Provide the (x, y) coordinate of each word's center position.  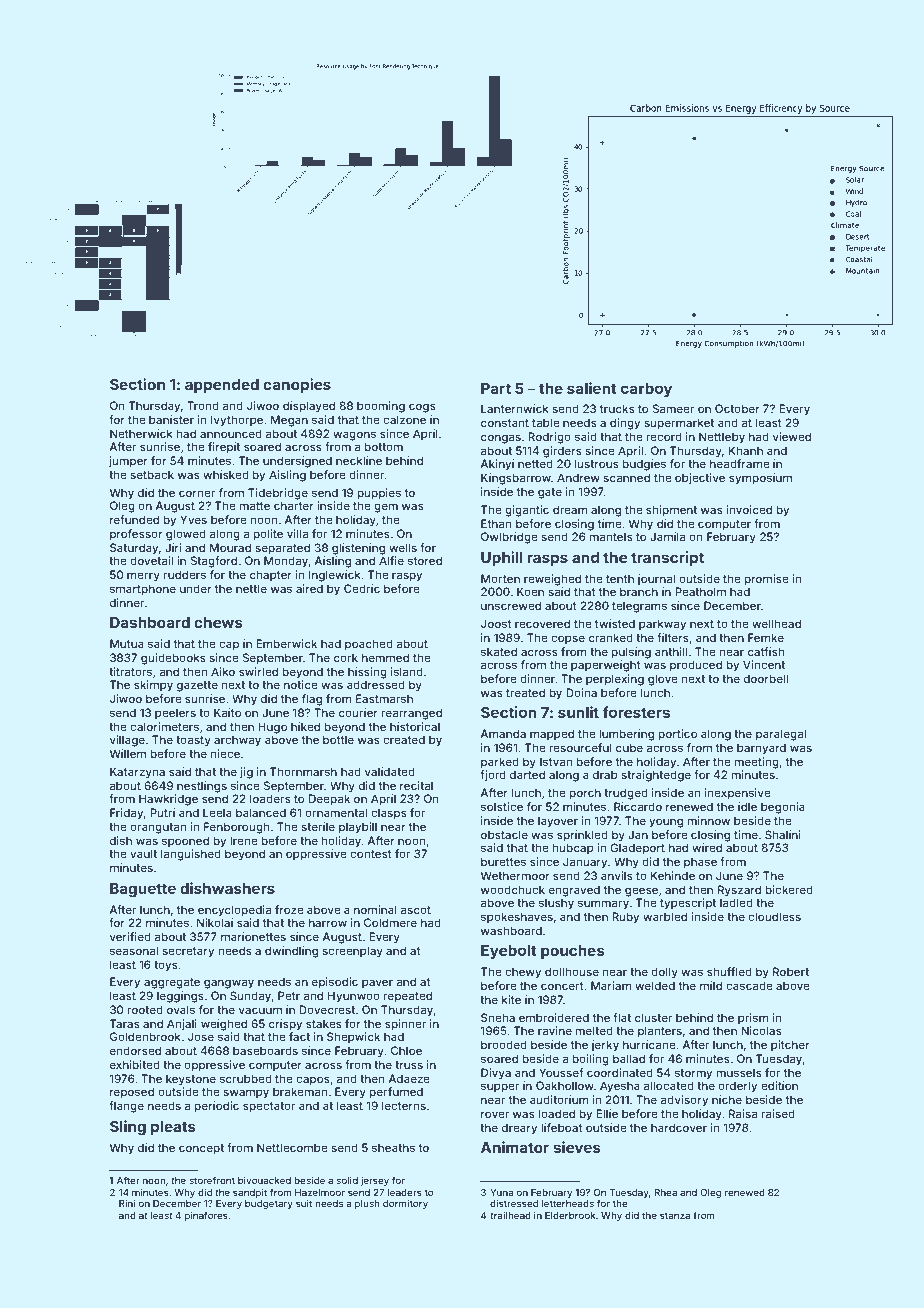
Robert (791, 971)
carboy (646, 390)
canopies (297, 385)
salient (592, 388)
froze (289, 909)
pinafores (206, 1216)
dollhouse (572, 971)
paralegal (781, 735)
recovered (542, 623)
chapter (271, 576)
